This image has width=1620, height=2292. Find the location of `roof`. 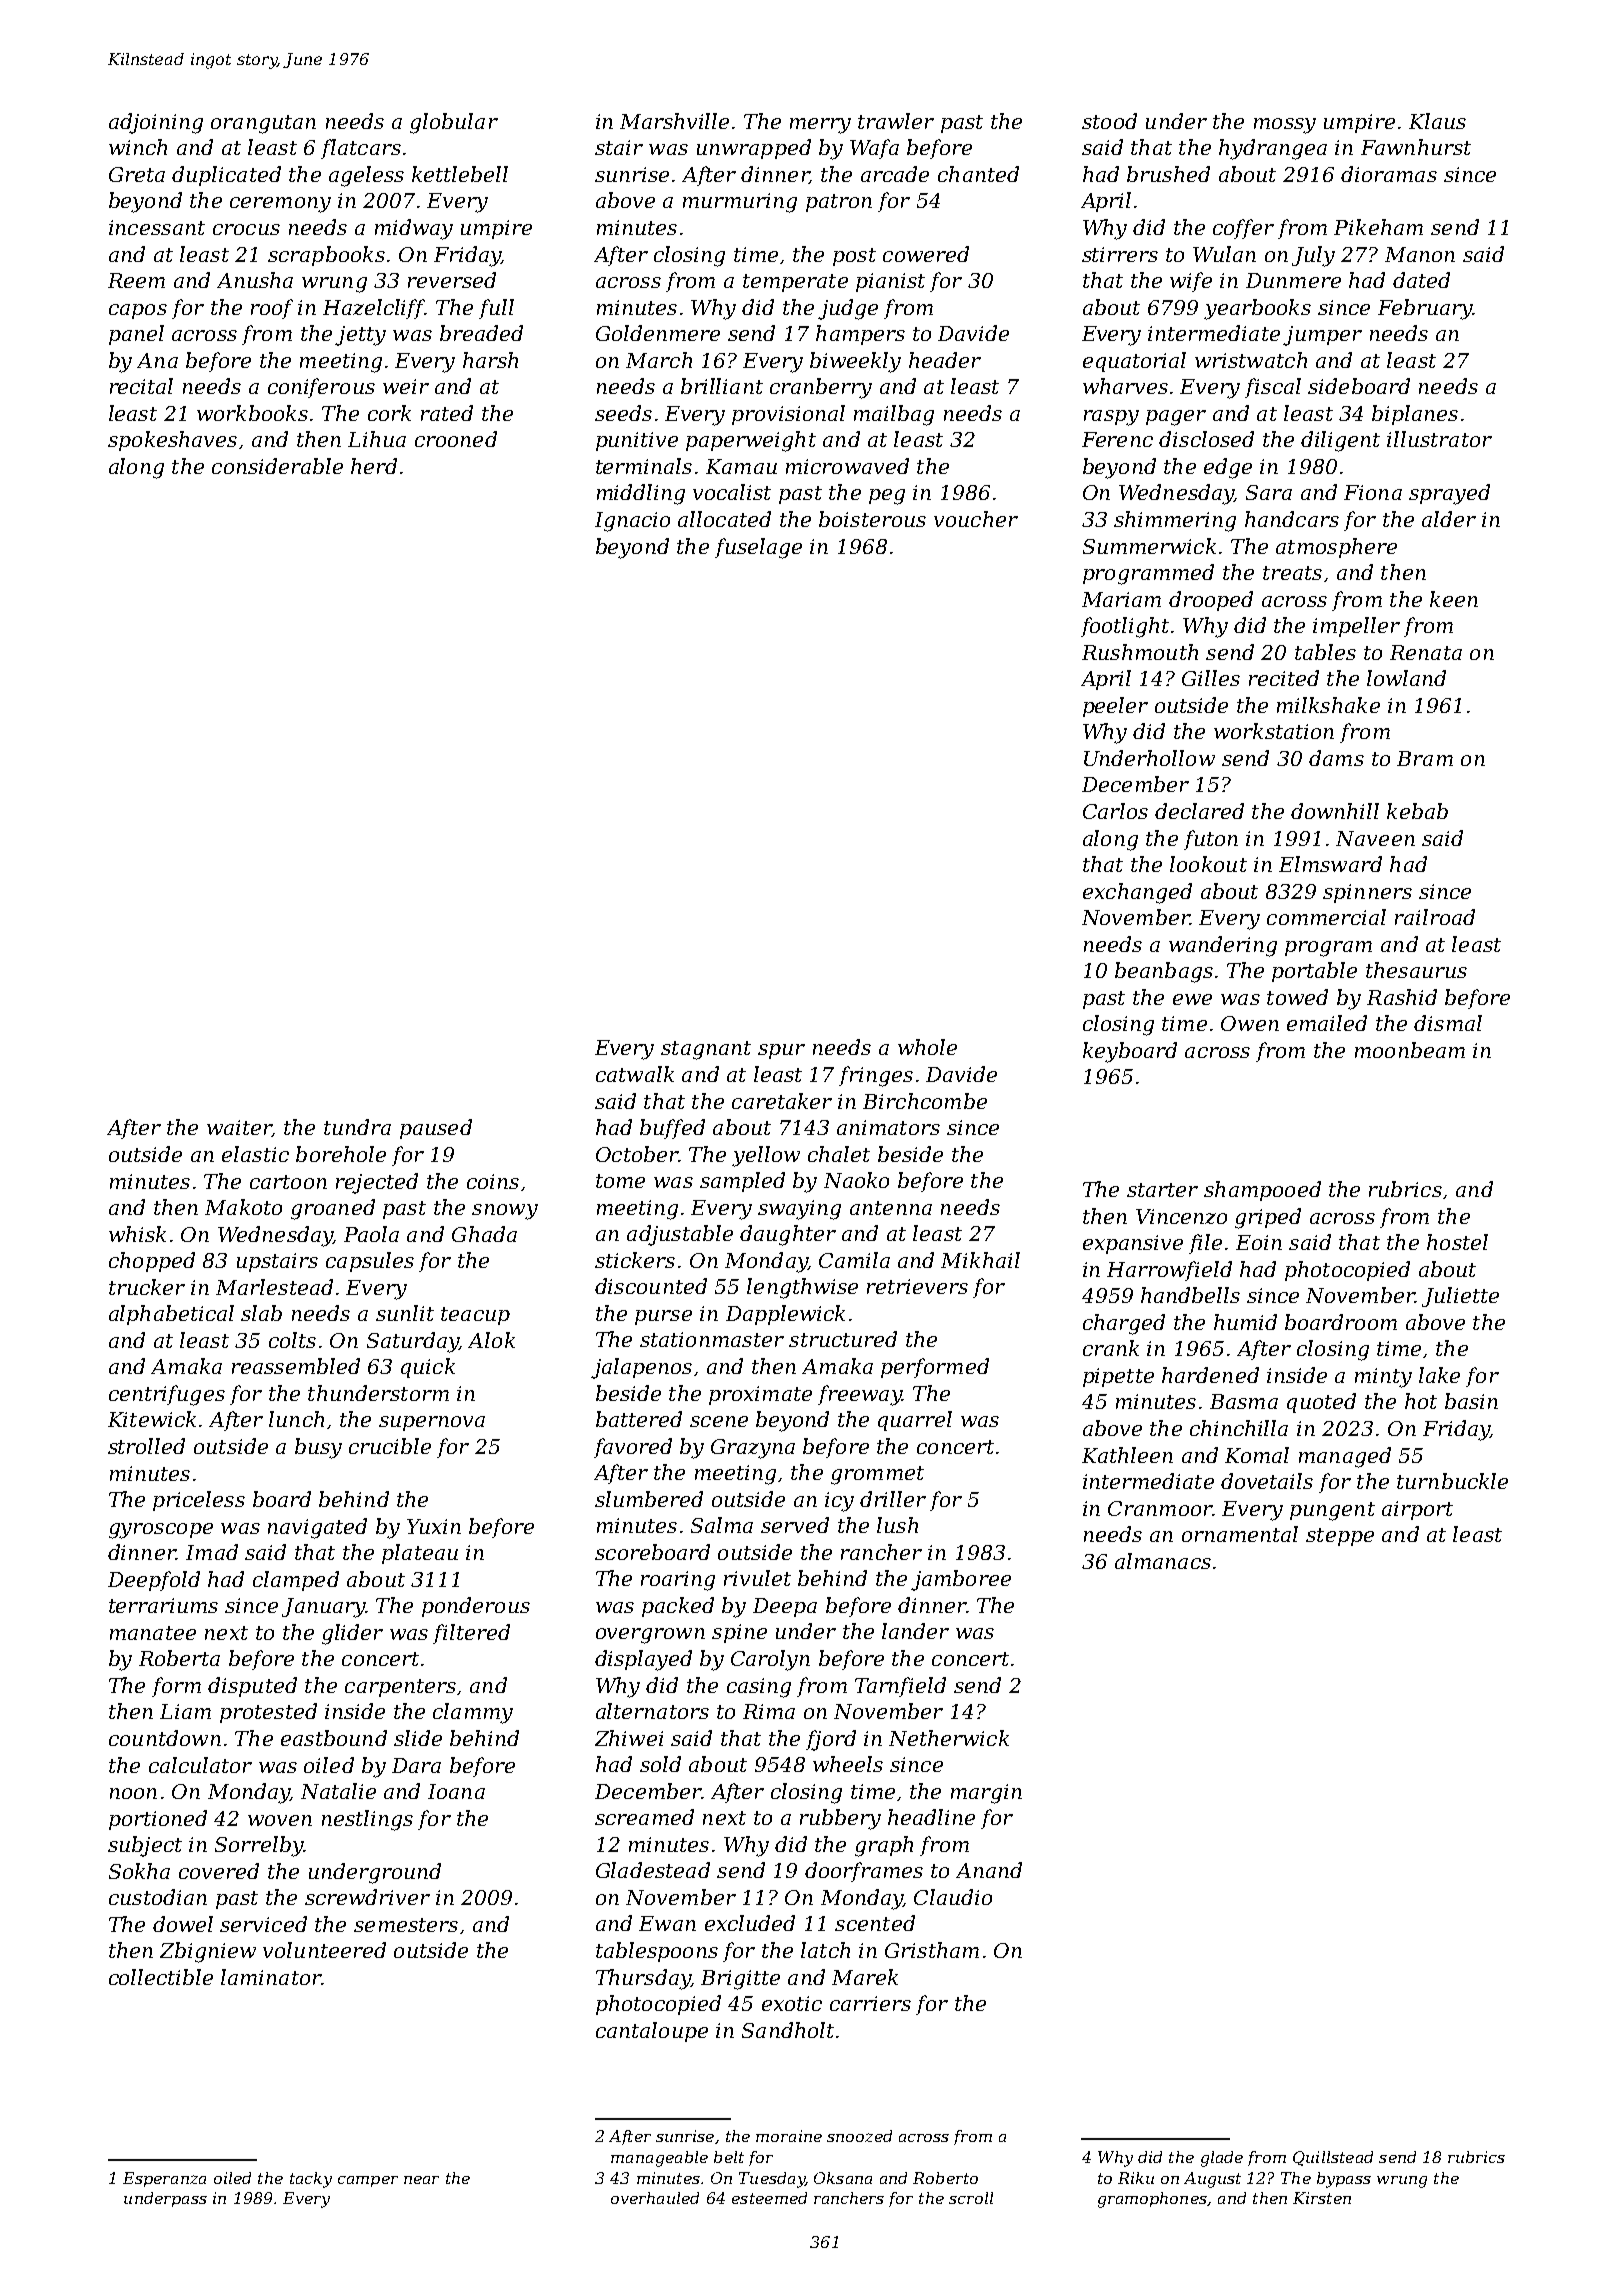

roof is located at coordinates (272, 309).
